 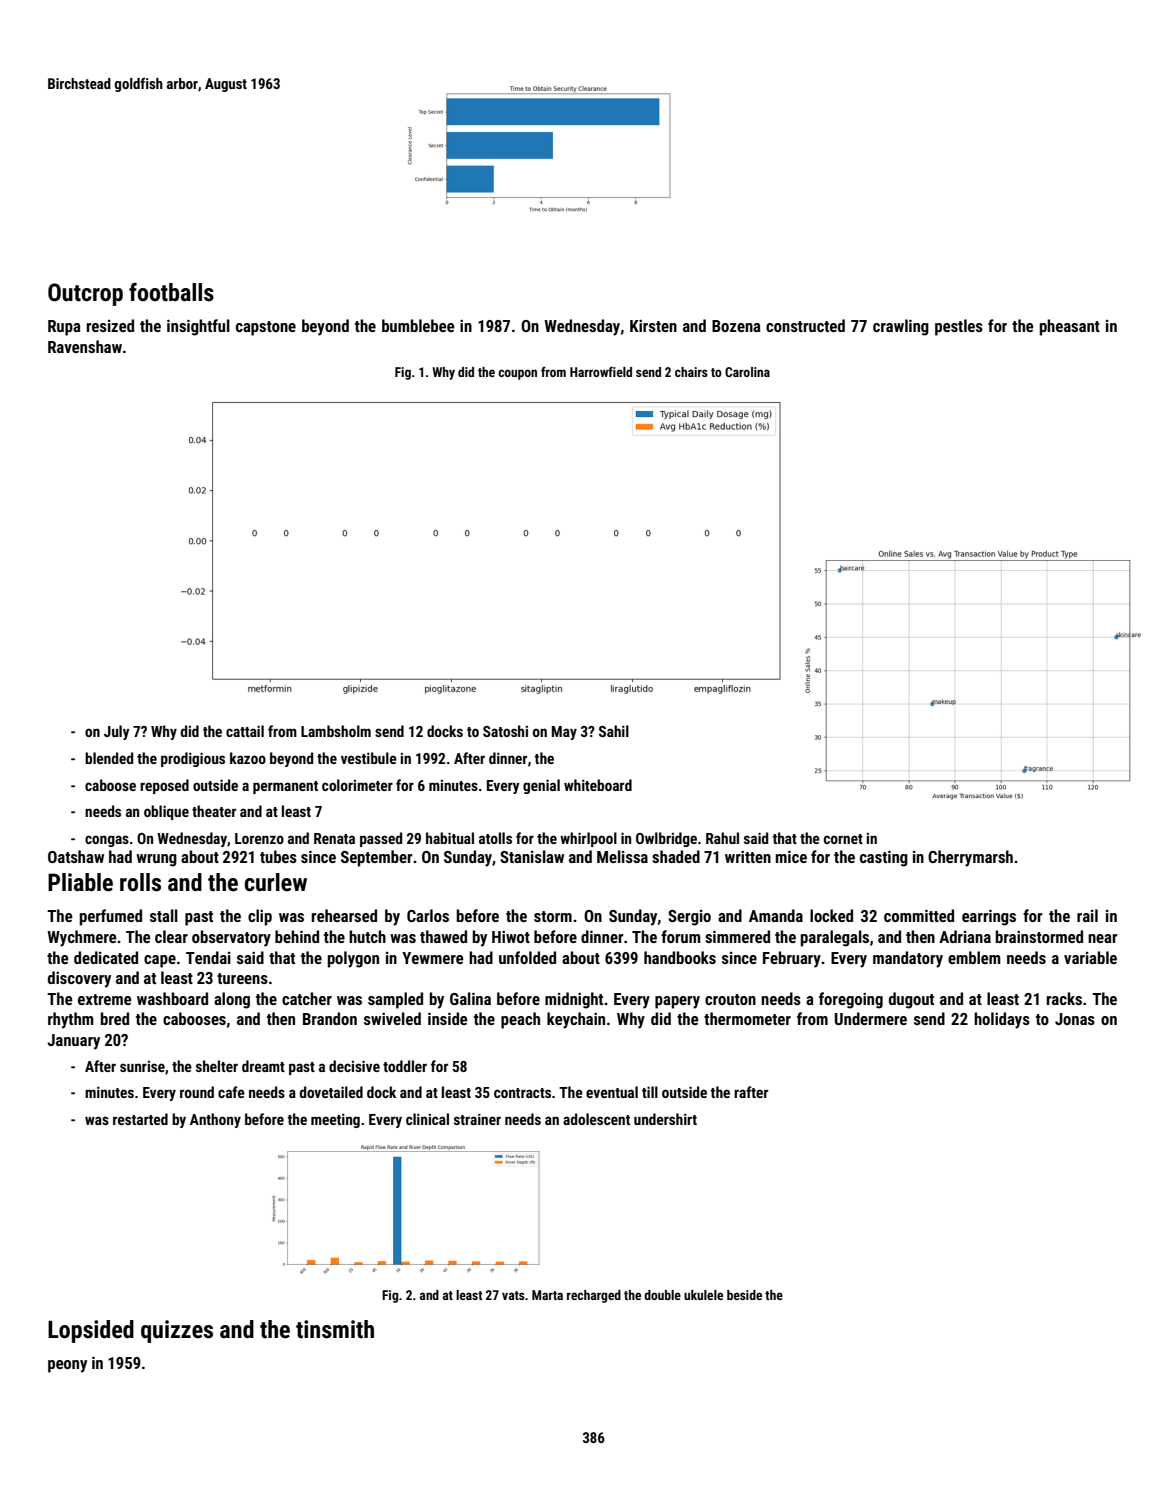 What do you see at coordinates (653, 326) in the screenshot?
I see `Kirsten` at bounding box center [653, 326].
